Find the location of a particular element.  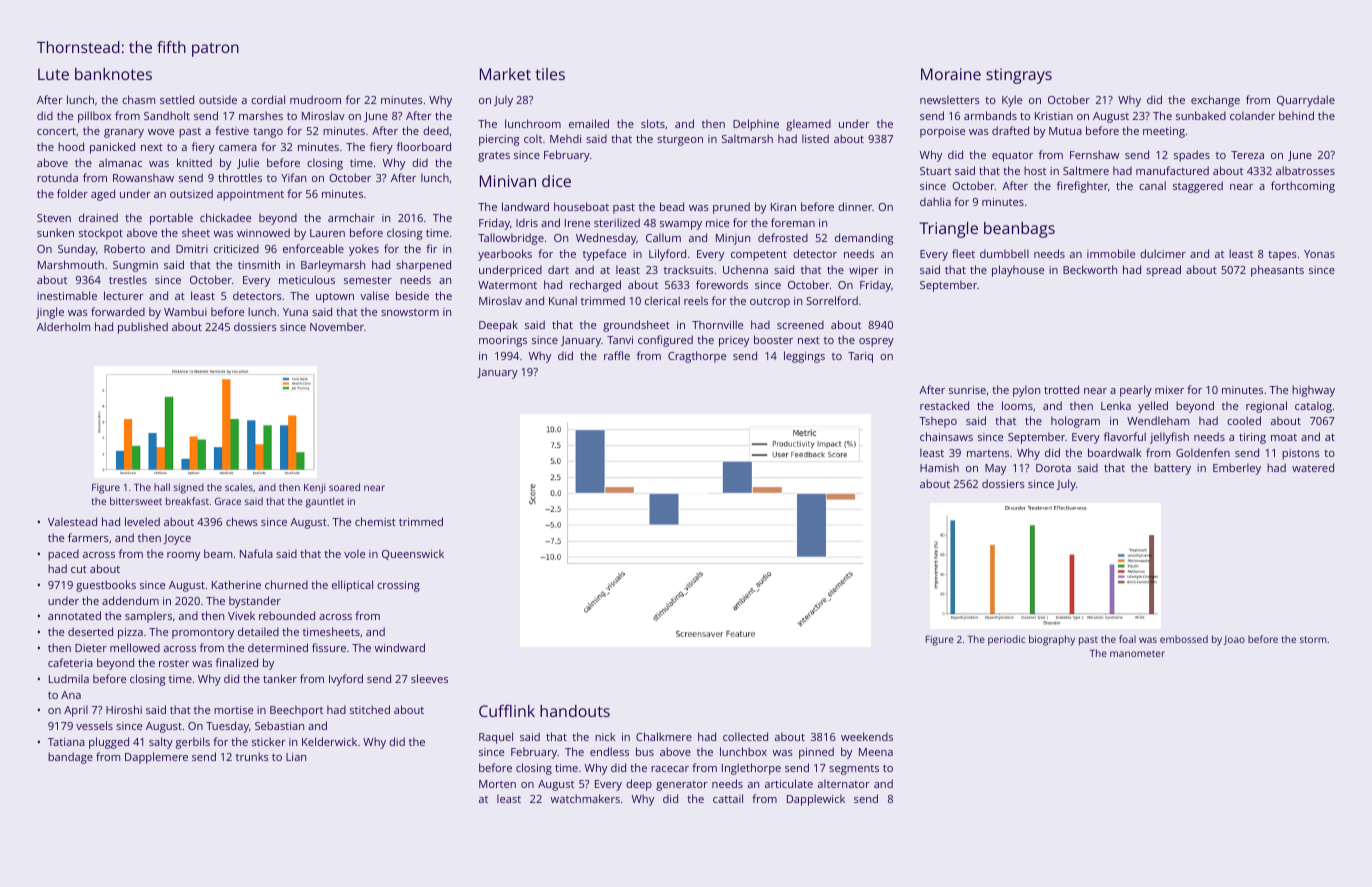

stingrays is located at coordinates (1019, 76).
